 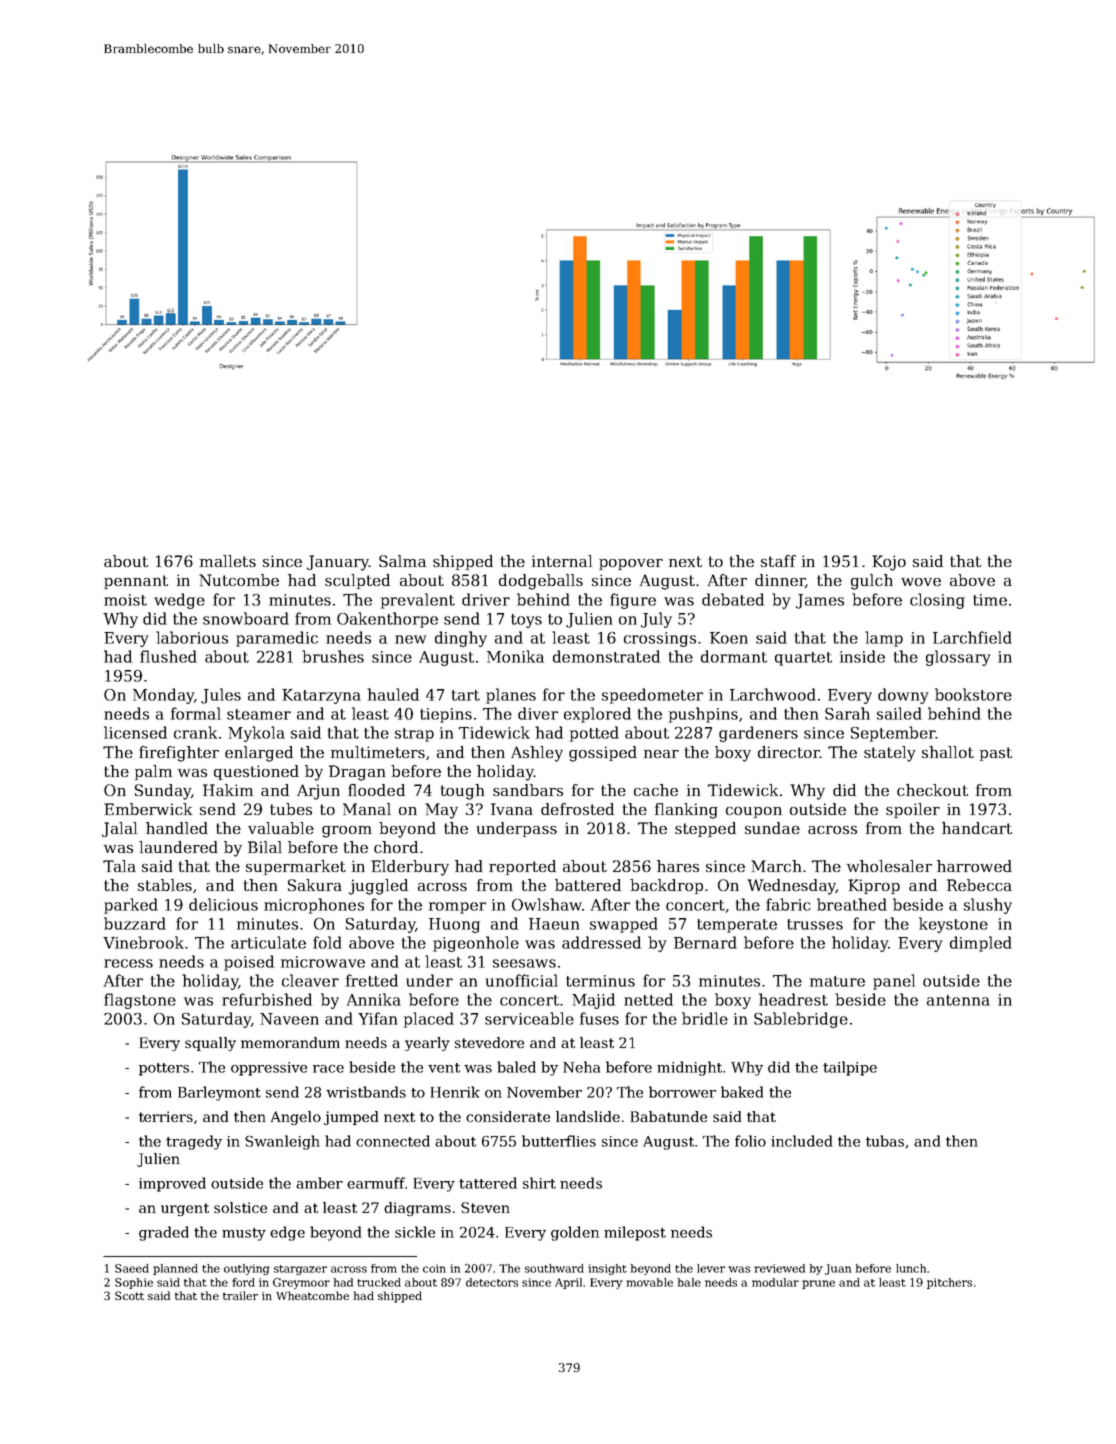 I want to click on James, so click(x=820, y=601).
